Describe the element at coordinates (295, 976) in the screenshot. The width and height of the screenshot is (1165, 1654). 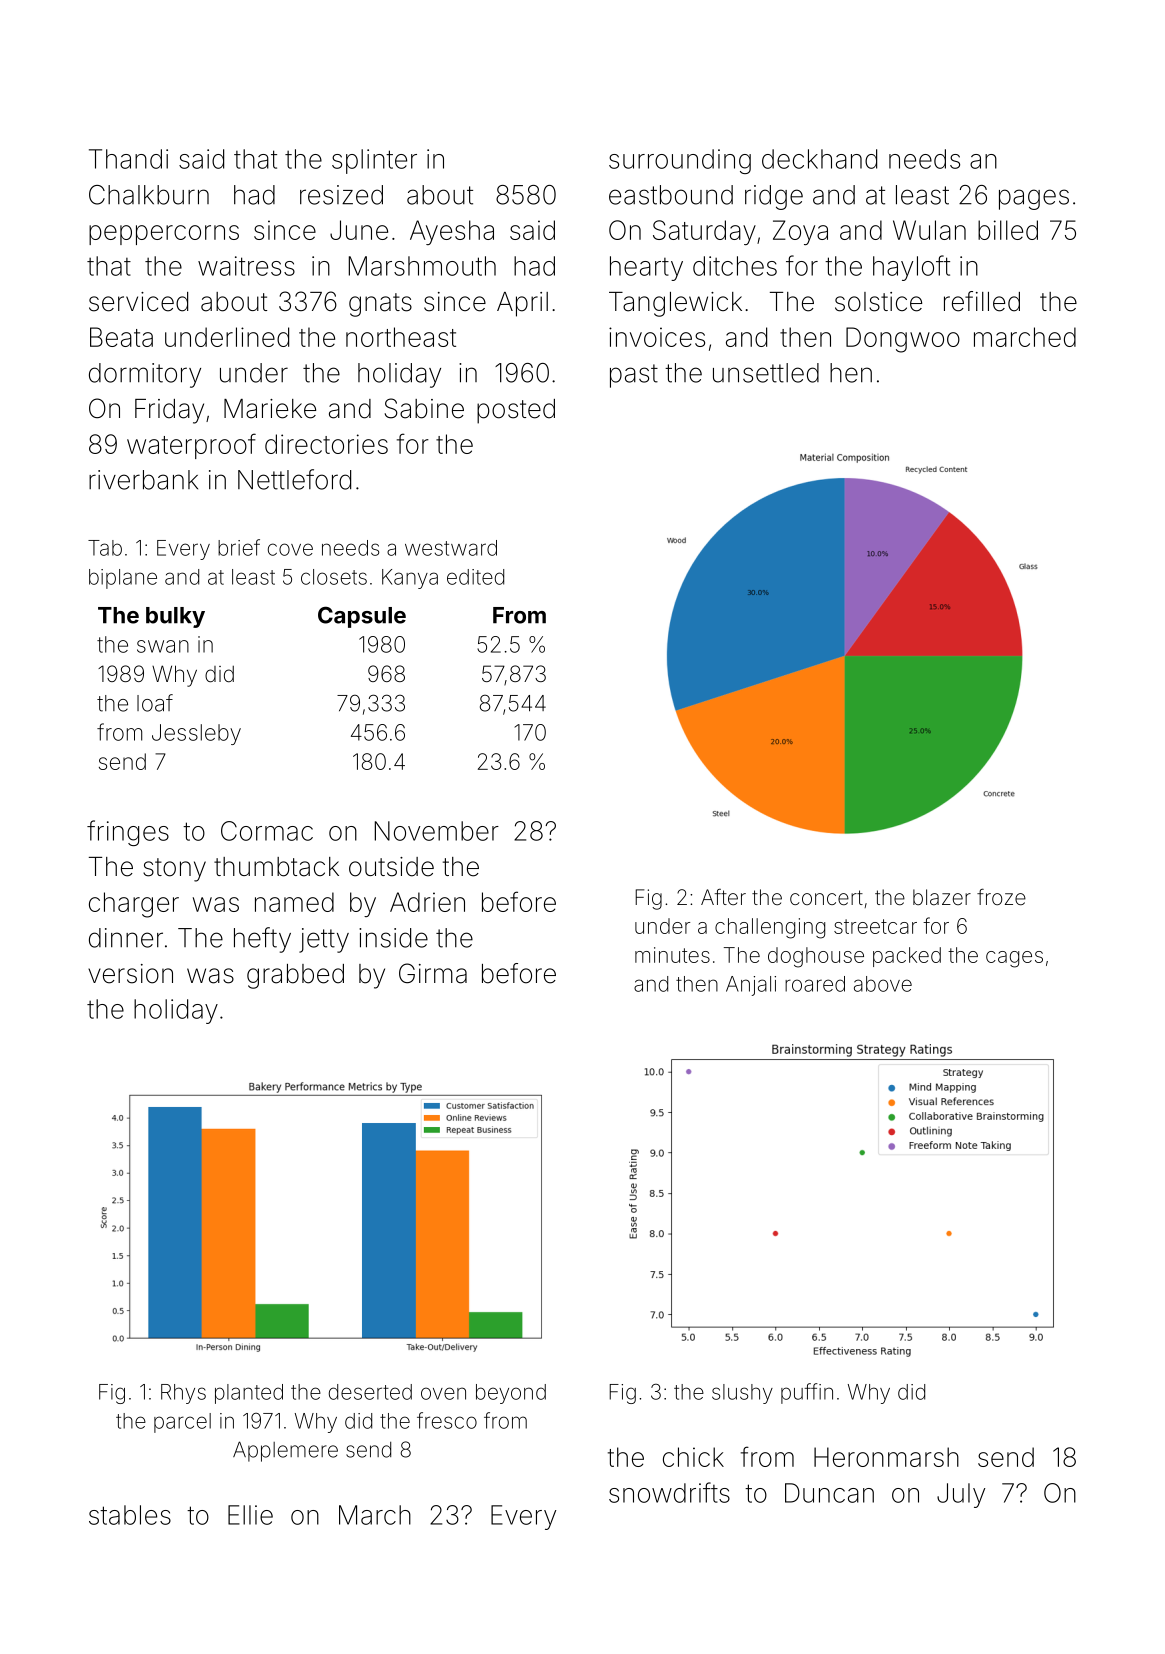
I see `grabbed` at that location.
